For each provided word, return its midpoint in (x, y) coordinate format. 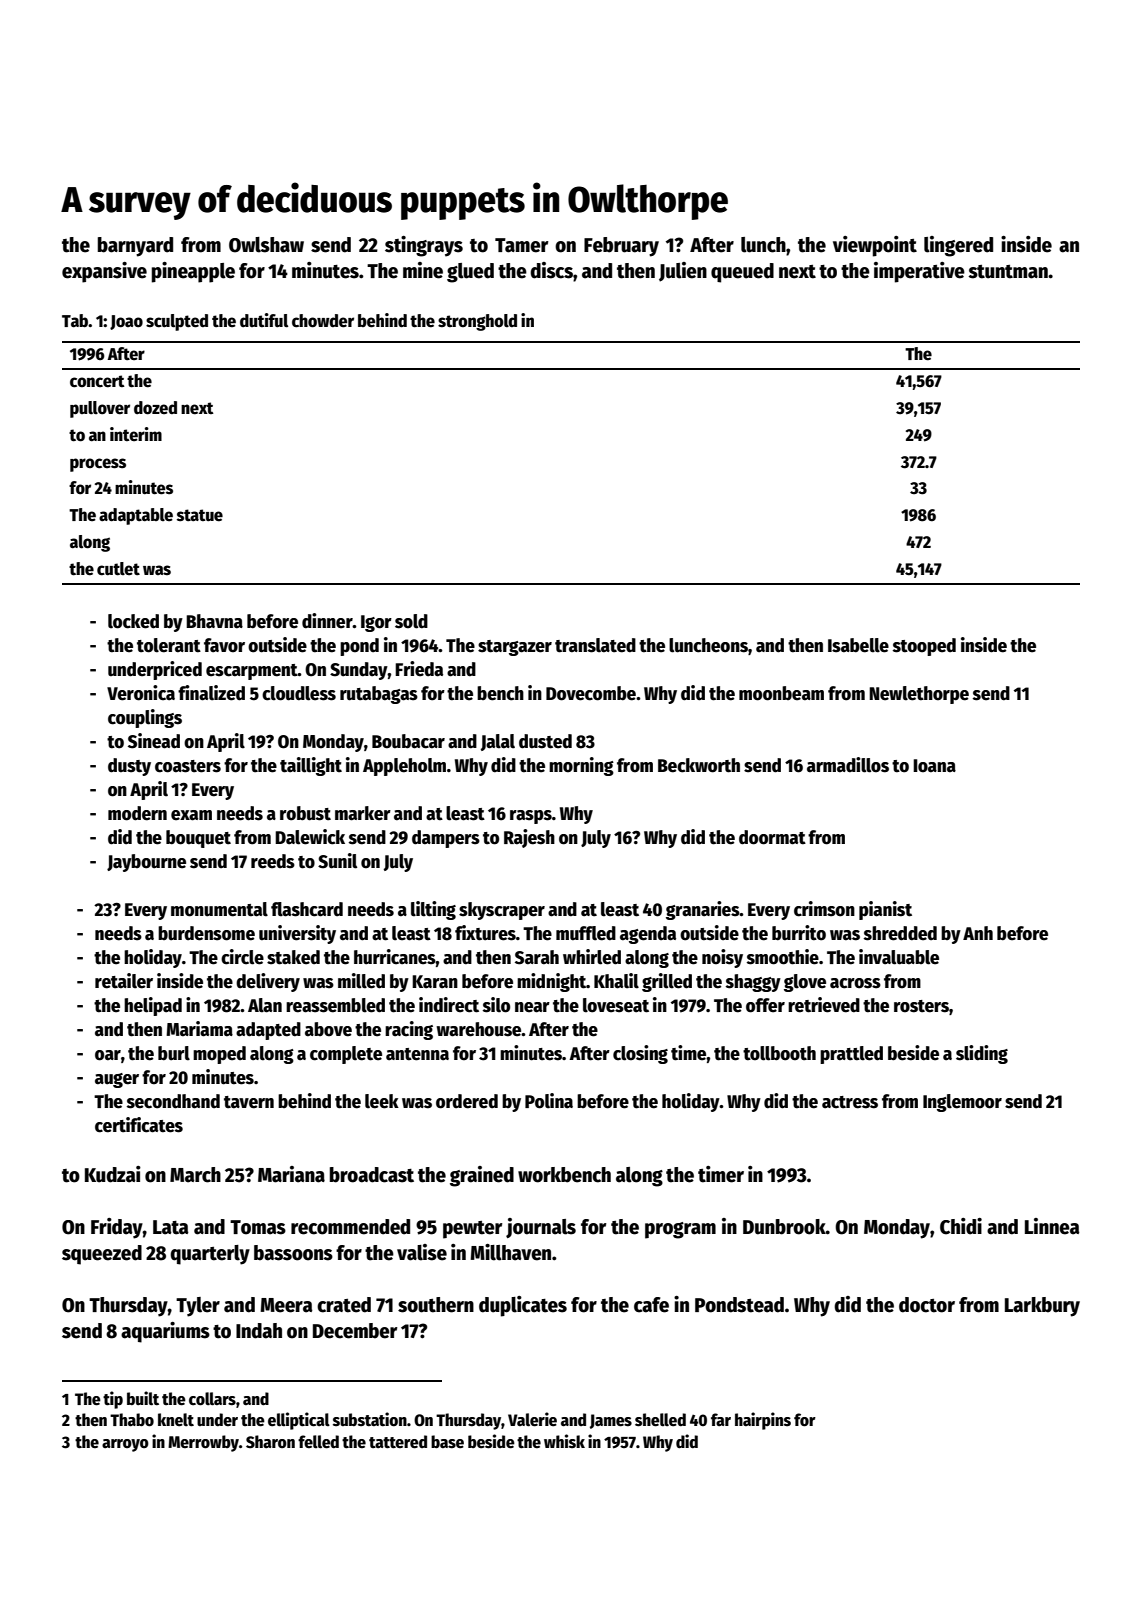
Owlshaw (266, 245)
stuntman (1008, 272)
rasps (531, 817)
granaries (703, 910)
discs (551, 270)
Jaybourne (146, 863)
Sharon (270, 1442)
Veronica (141, 693)
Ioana (934, 766)
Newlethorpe (919, 695)
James (611, 1421)
